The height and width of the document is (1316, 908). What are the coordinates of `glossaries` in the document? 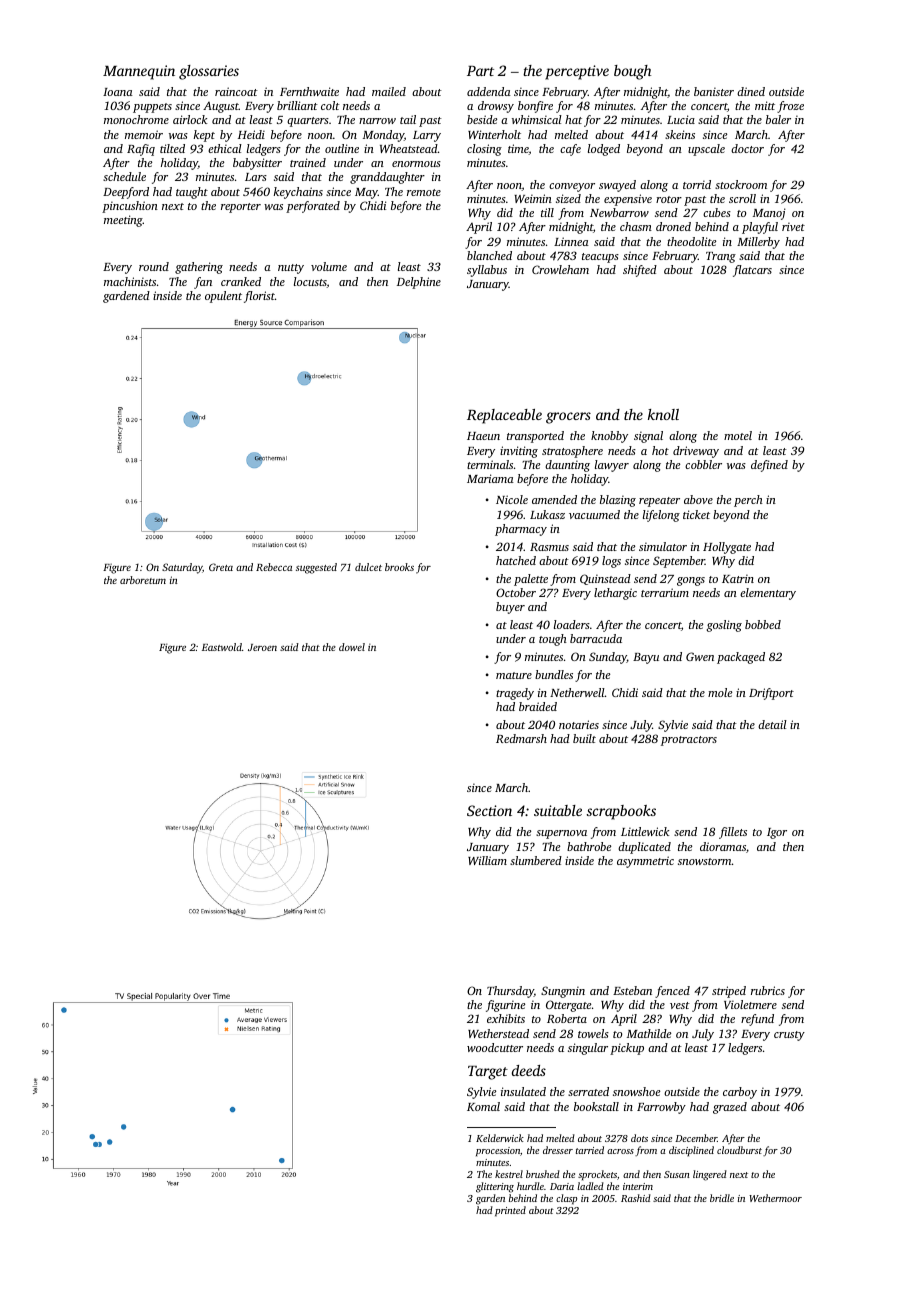 It's located at (209, 72).
